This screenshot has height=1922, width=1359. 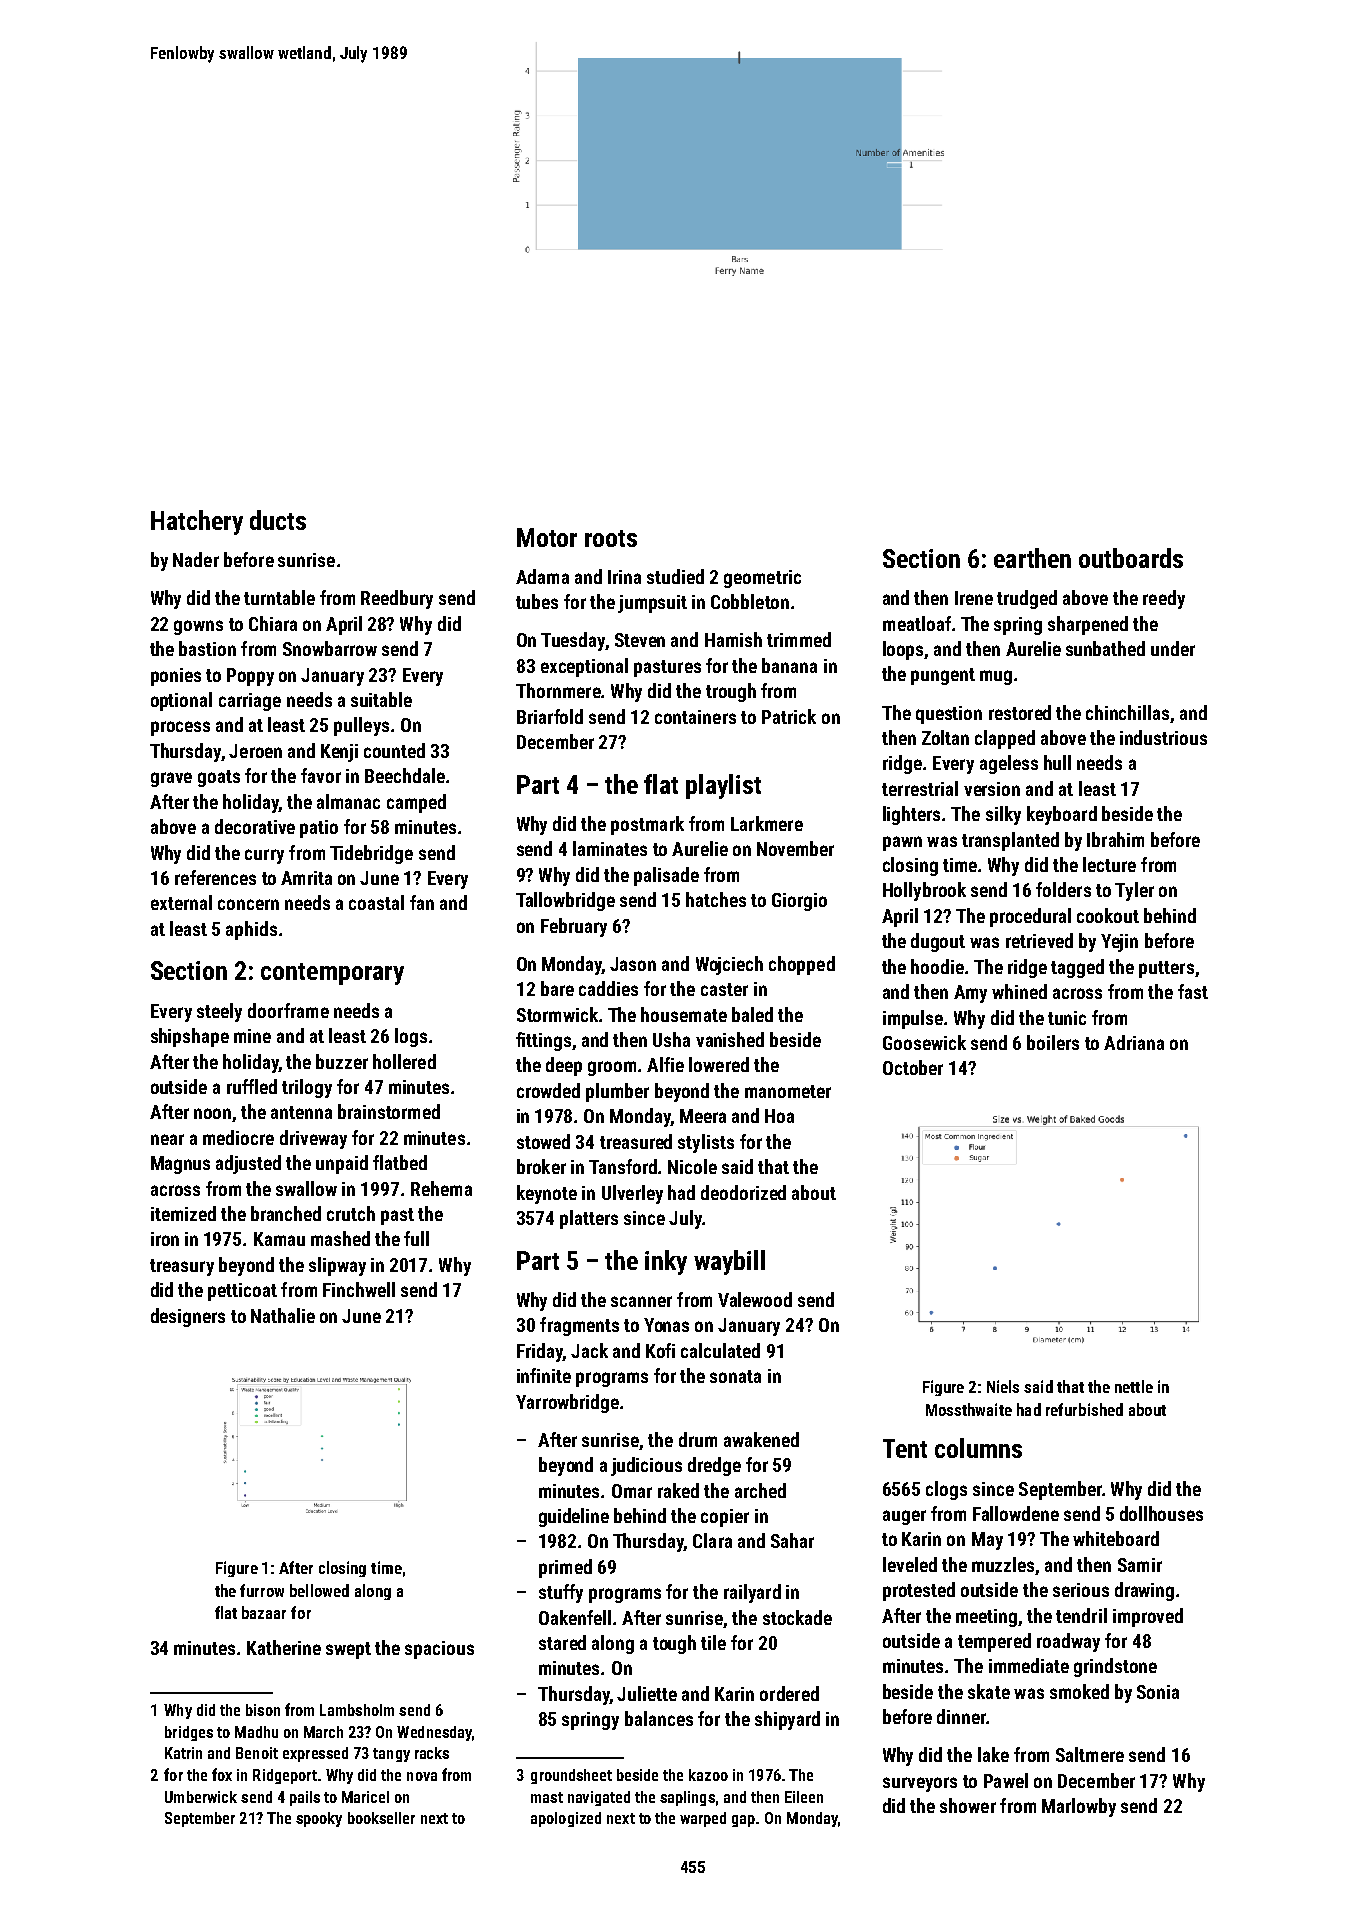 I want to click on Cobbleton, so click(x=750, y=601).
